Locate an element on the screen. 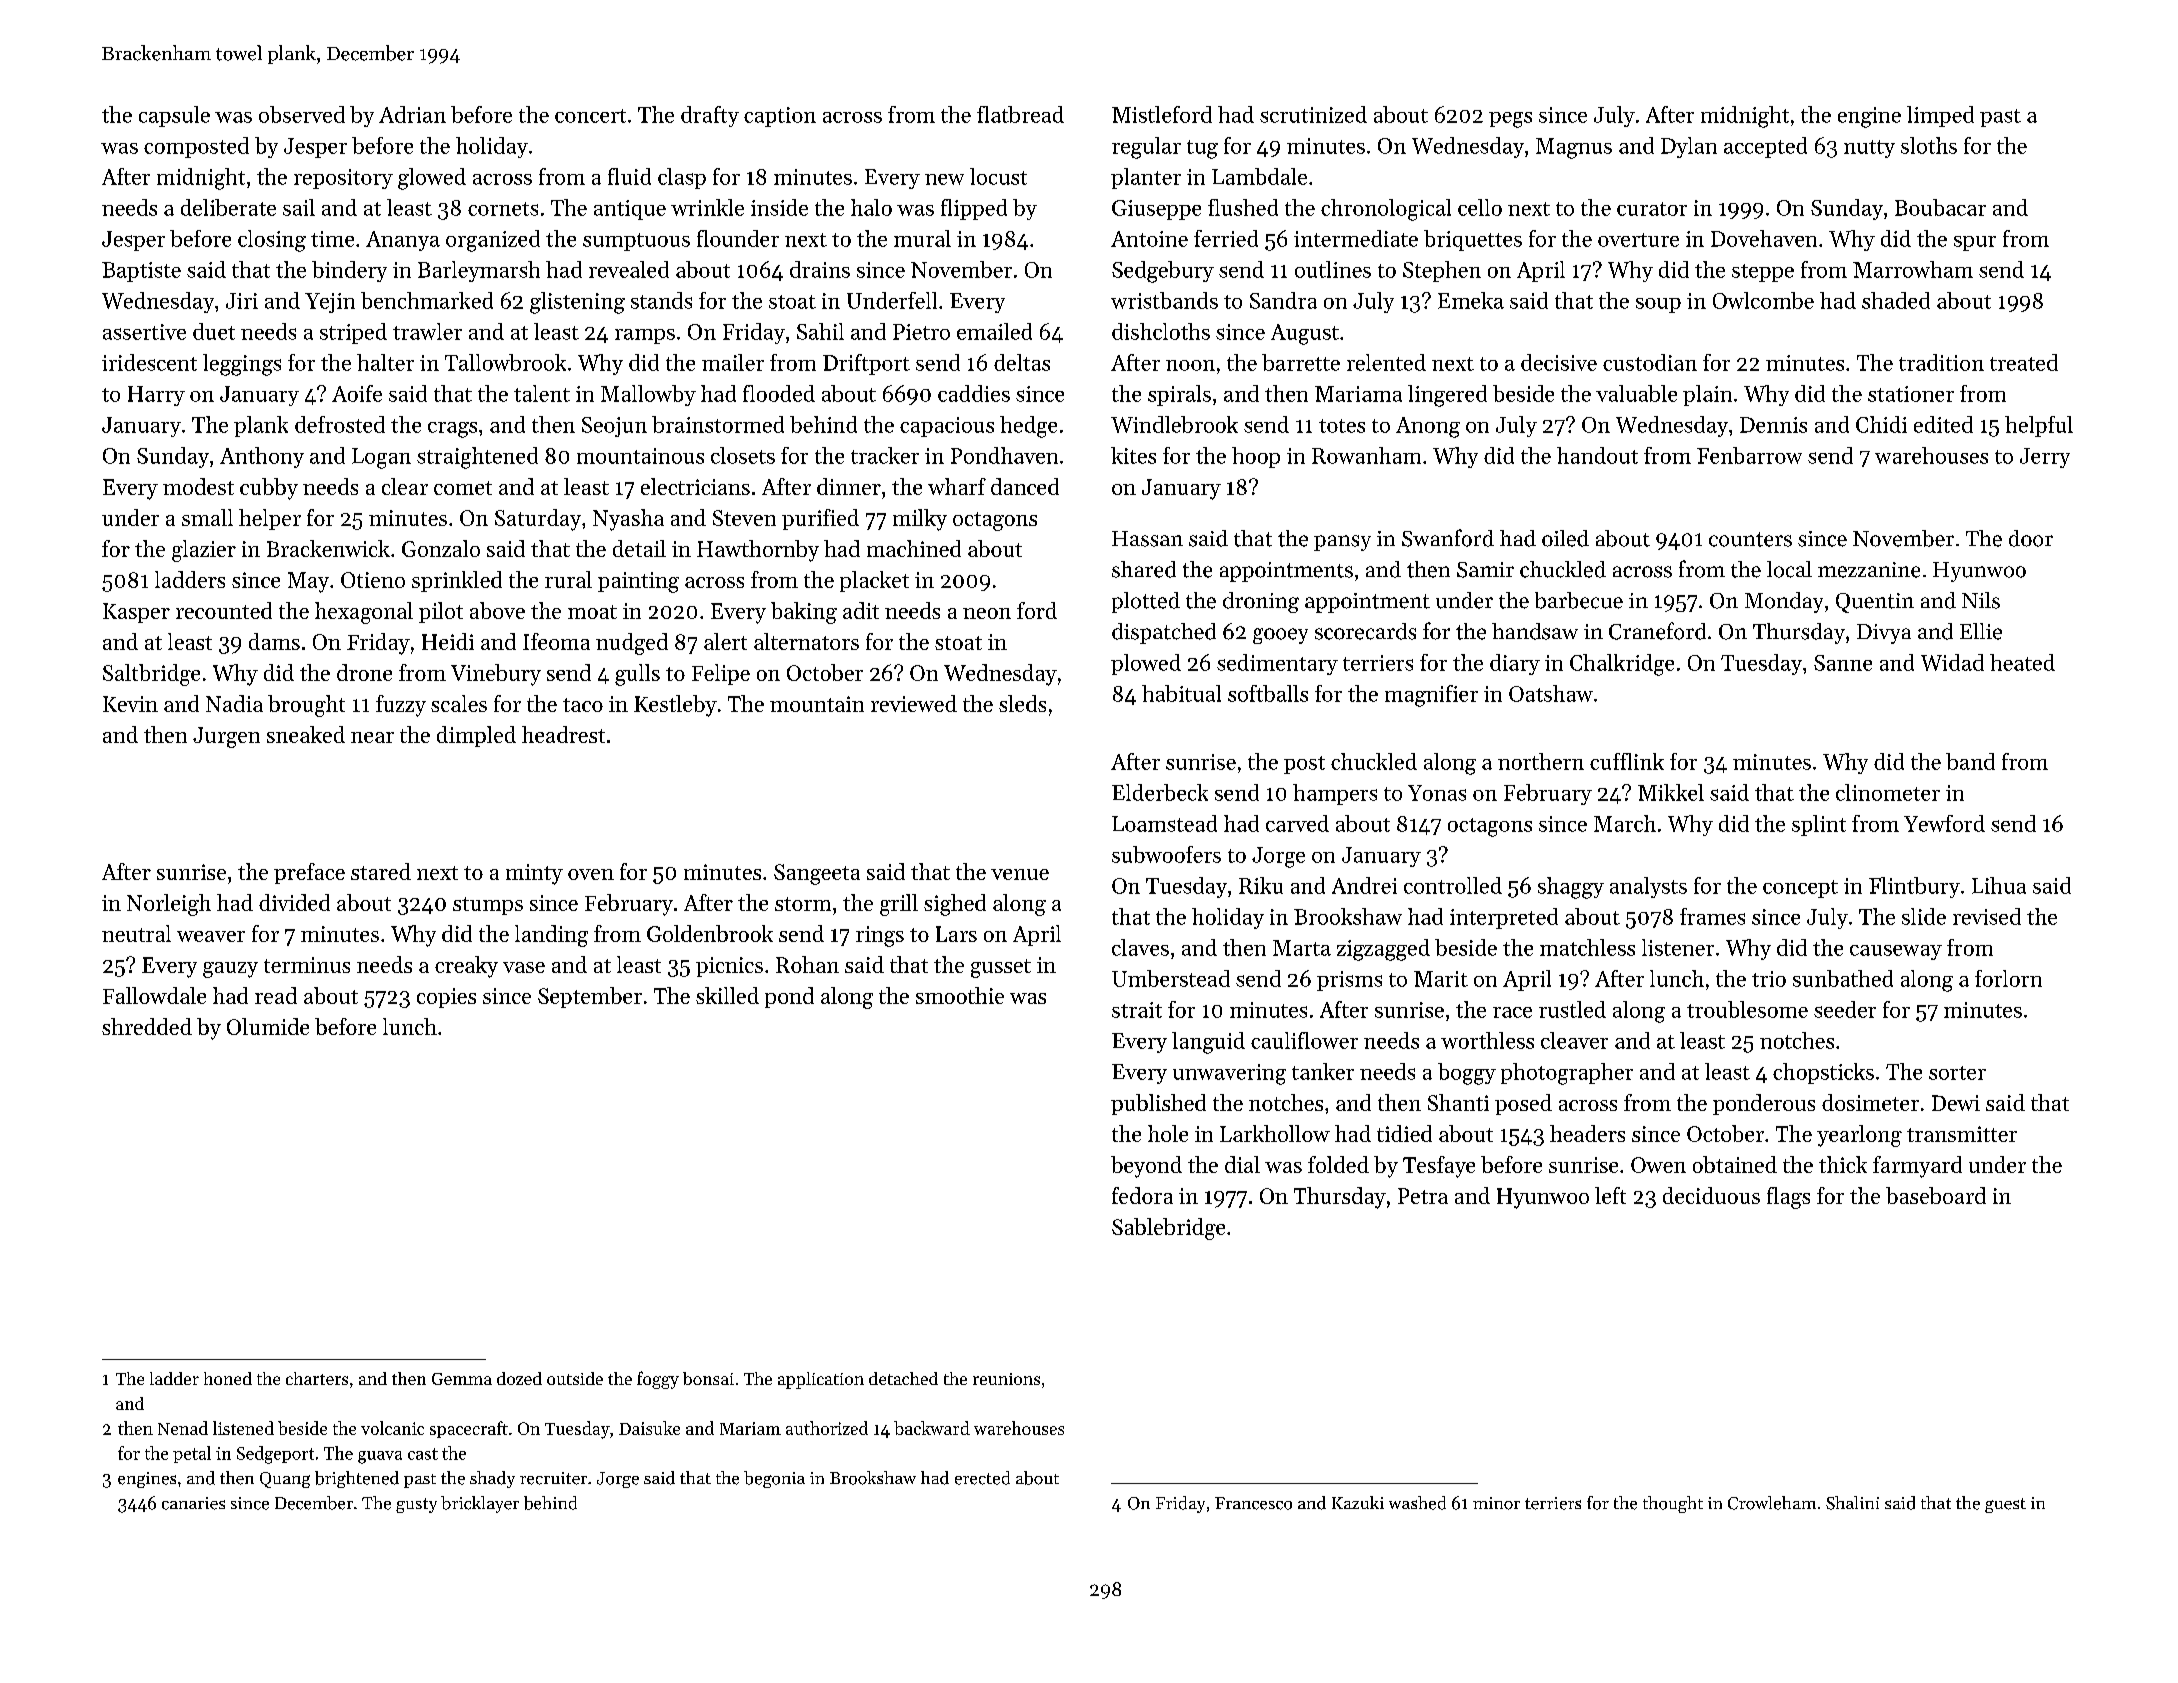  pegs is located at coordinates (1510, 120).
